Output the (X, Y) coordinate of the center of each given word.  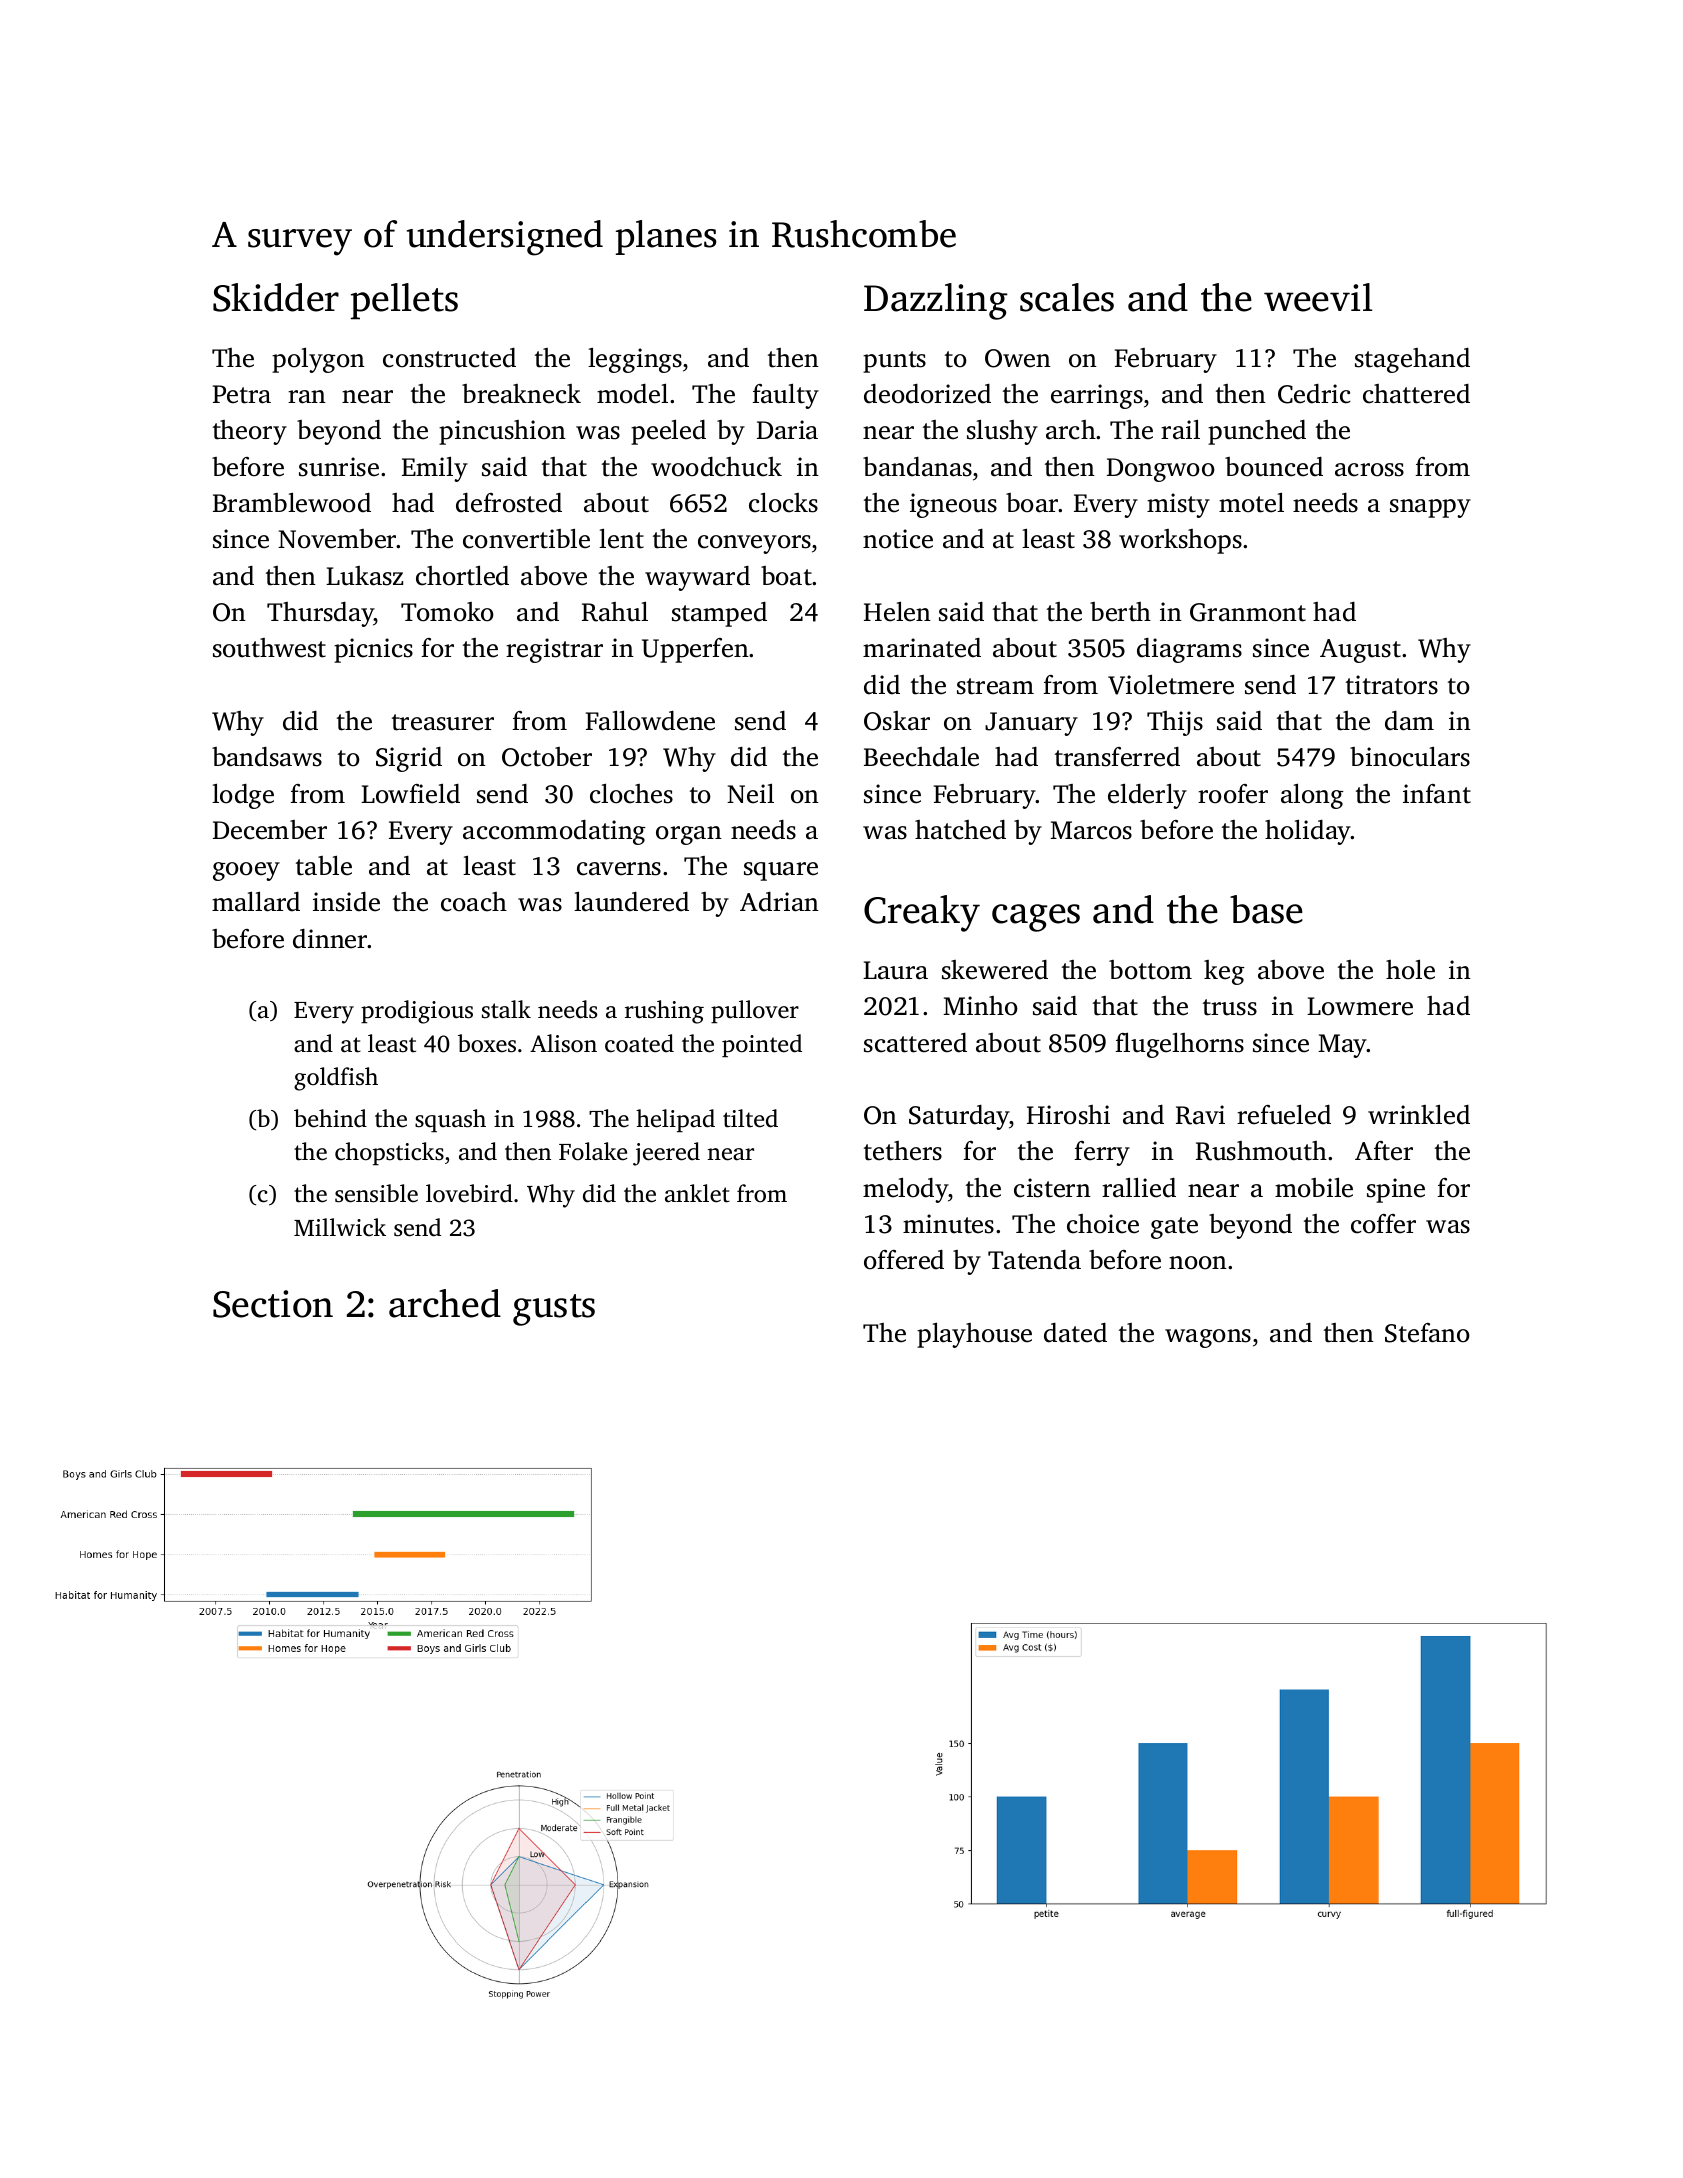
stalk (506, 1009)
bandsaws (267, 757)
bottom (1150, 970)
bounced (1274, 467)
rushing (664, 1012)
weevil (1318, 297)
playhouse (974, 1335)
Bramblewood (292, 503)
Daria (787, 430)
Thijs (1175, 723)
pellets (404, 301)
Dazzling (936, 301)
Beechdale (921, 757)
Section (273, 1304)
